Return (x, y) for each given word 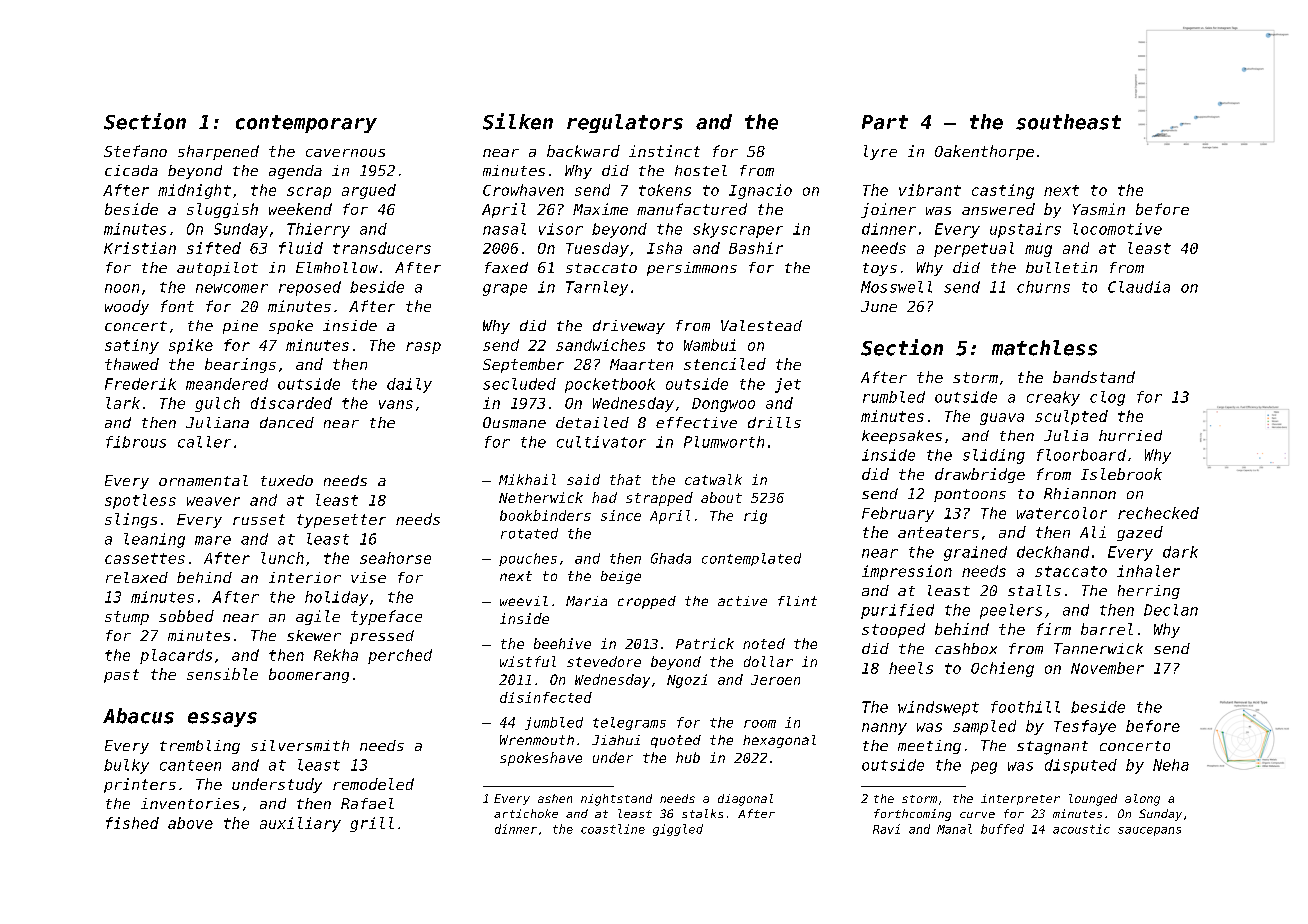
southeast (1068, 122)
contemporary (306, 124)
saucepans (1149, 831)
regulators (625, 123)
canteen (190, 765)
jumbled (554, 723)
